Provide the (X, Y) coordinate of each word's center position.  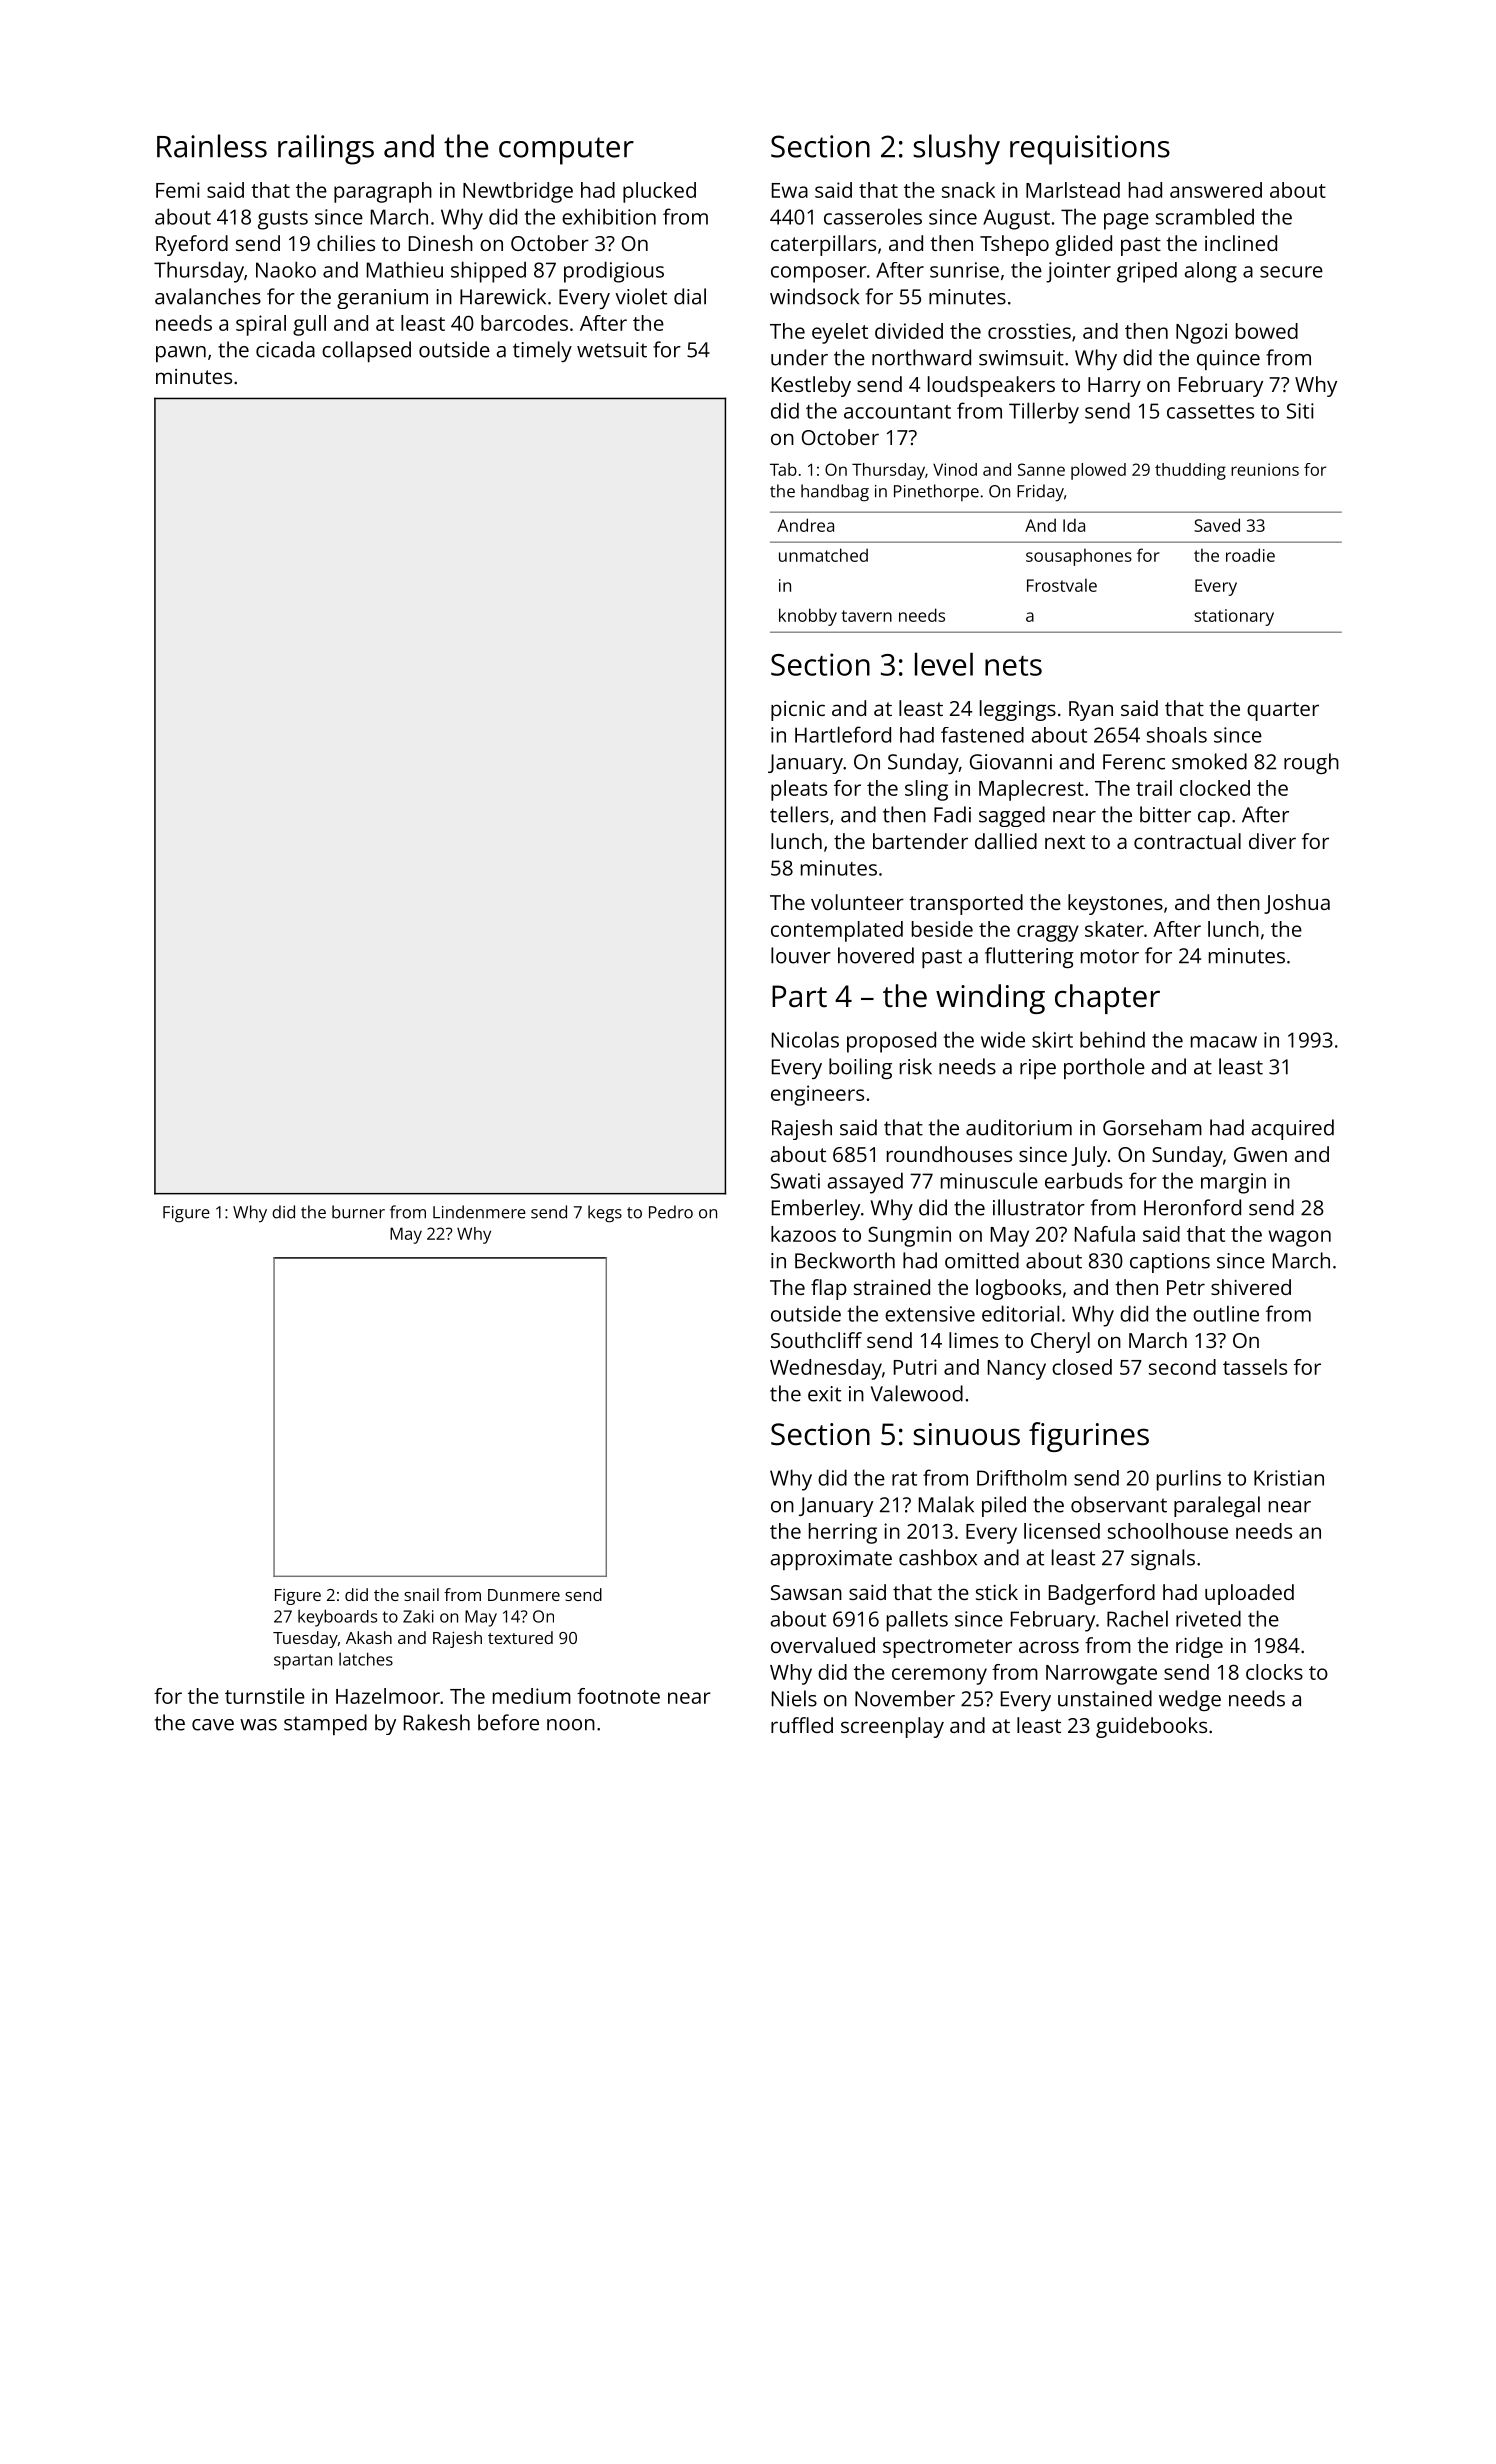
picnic (798, 711)
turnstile (265, 1696)
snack (968, 190)
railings (326, 149)
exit (824, 1394)
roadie (1250, 555)
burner (358, 1212)
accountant (897, 412)
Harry (1114, 387)
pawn (181, 354)
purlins (1189, 1480)
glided (1083, 245)
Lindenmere (479, 1212)
